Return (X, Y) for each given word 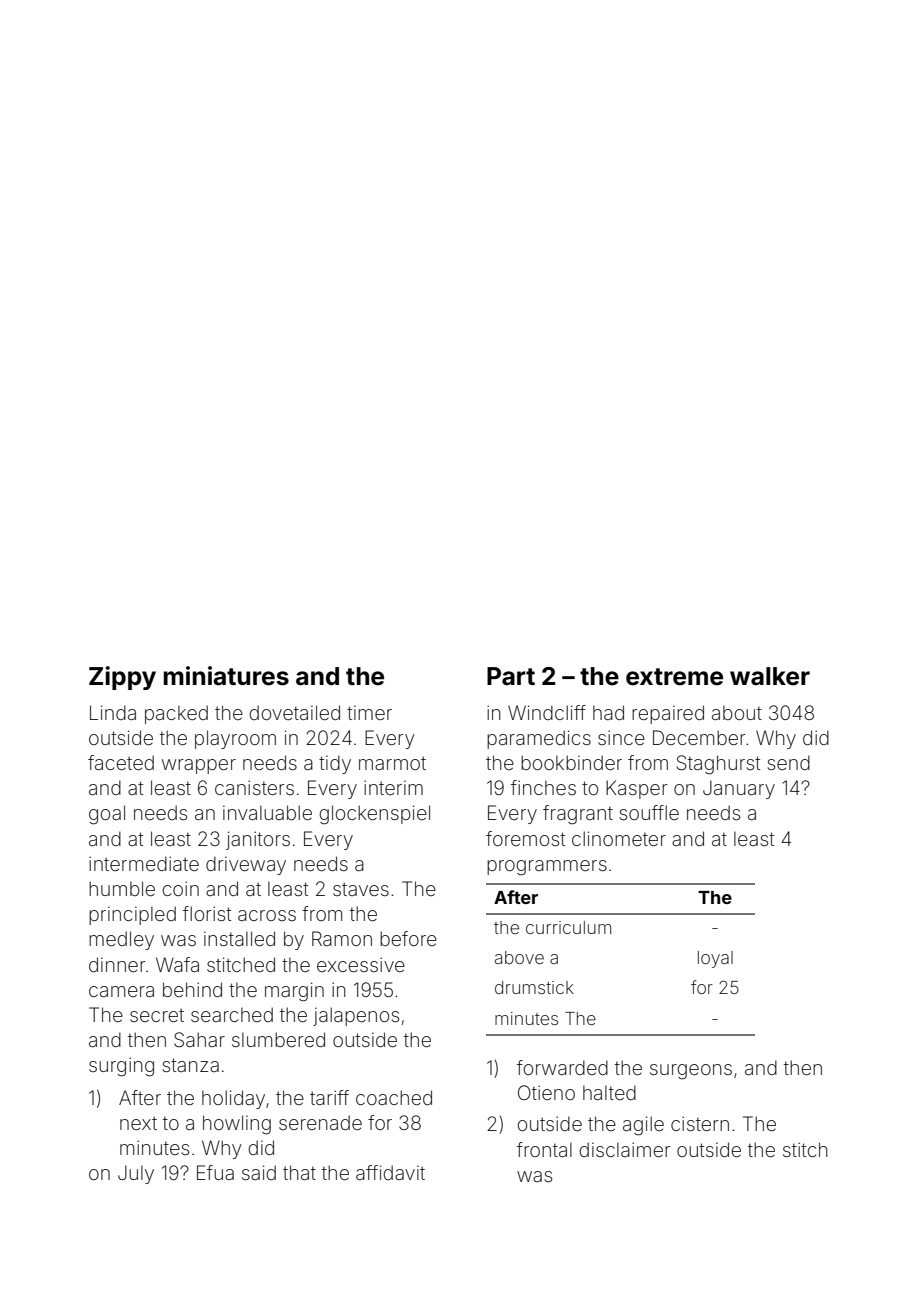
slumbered (278, 1039)
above (519, 957)
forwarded (562, 1067)
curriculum (568, 927)
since (621, 737)
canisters (254, 787)
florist (207, 913)
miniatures (226, 676)
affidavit (390, 1172)
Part (511, 676)
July (136, 1174)
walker (770, 676)
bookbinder (571, 762)
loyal (715, 959)
